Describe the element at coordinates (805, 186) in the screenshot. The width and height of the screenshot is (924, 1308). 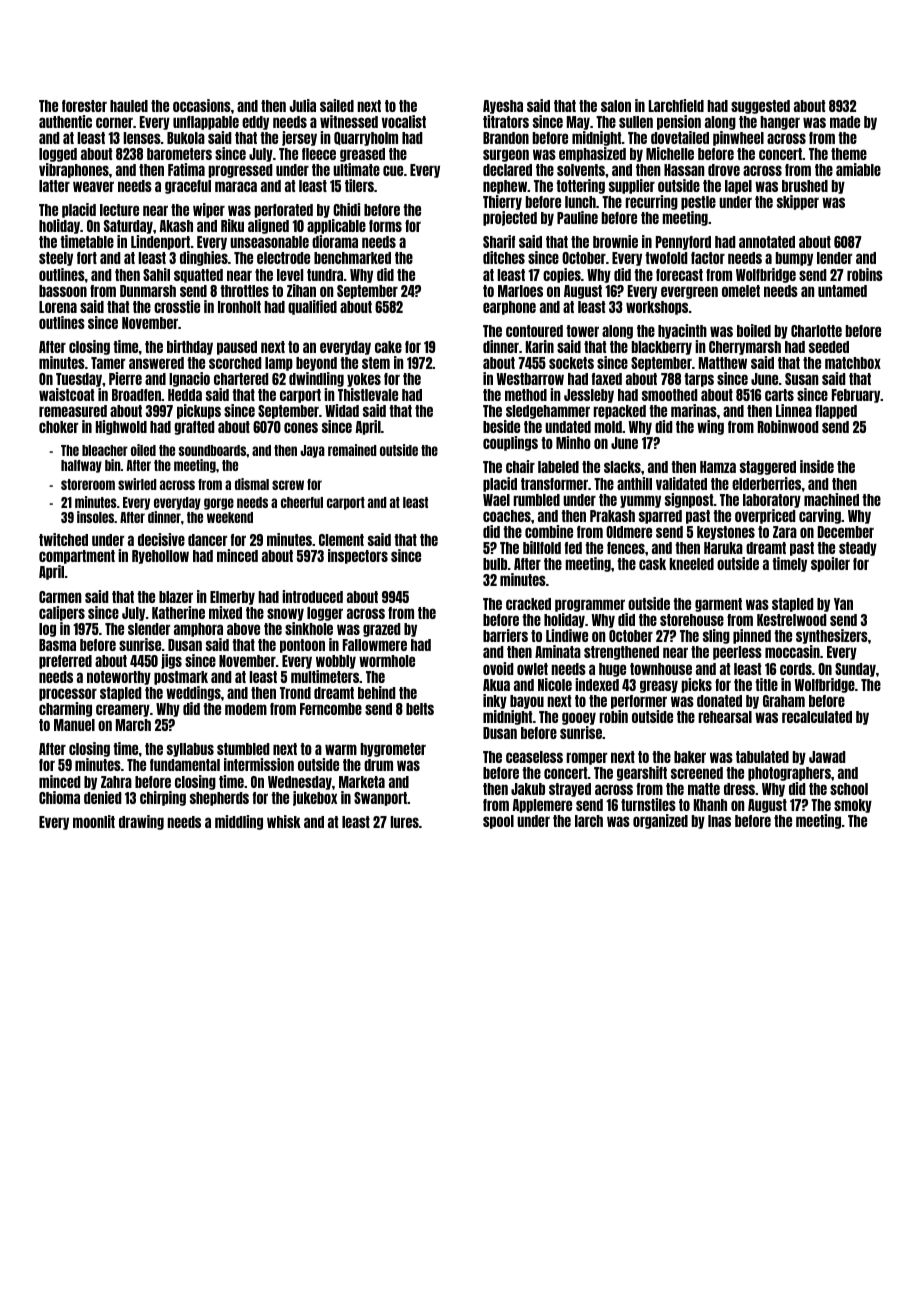
I see `brushed` at that location.
